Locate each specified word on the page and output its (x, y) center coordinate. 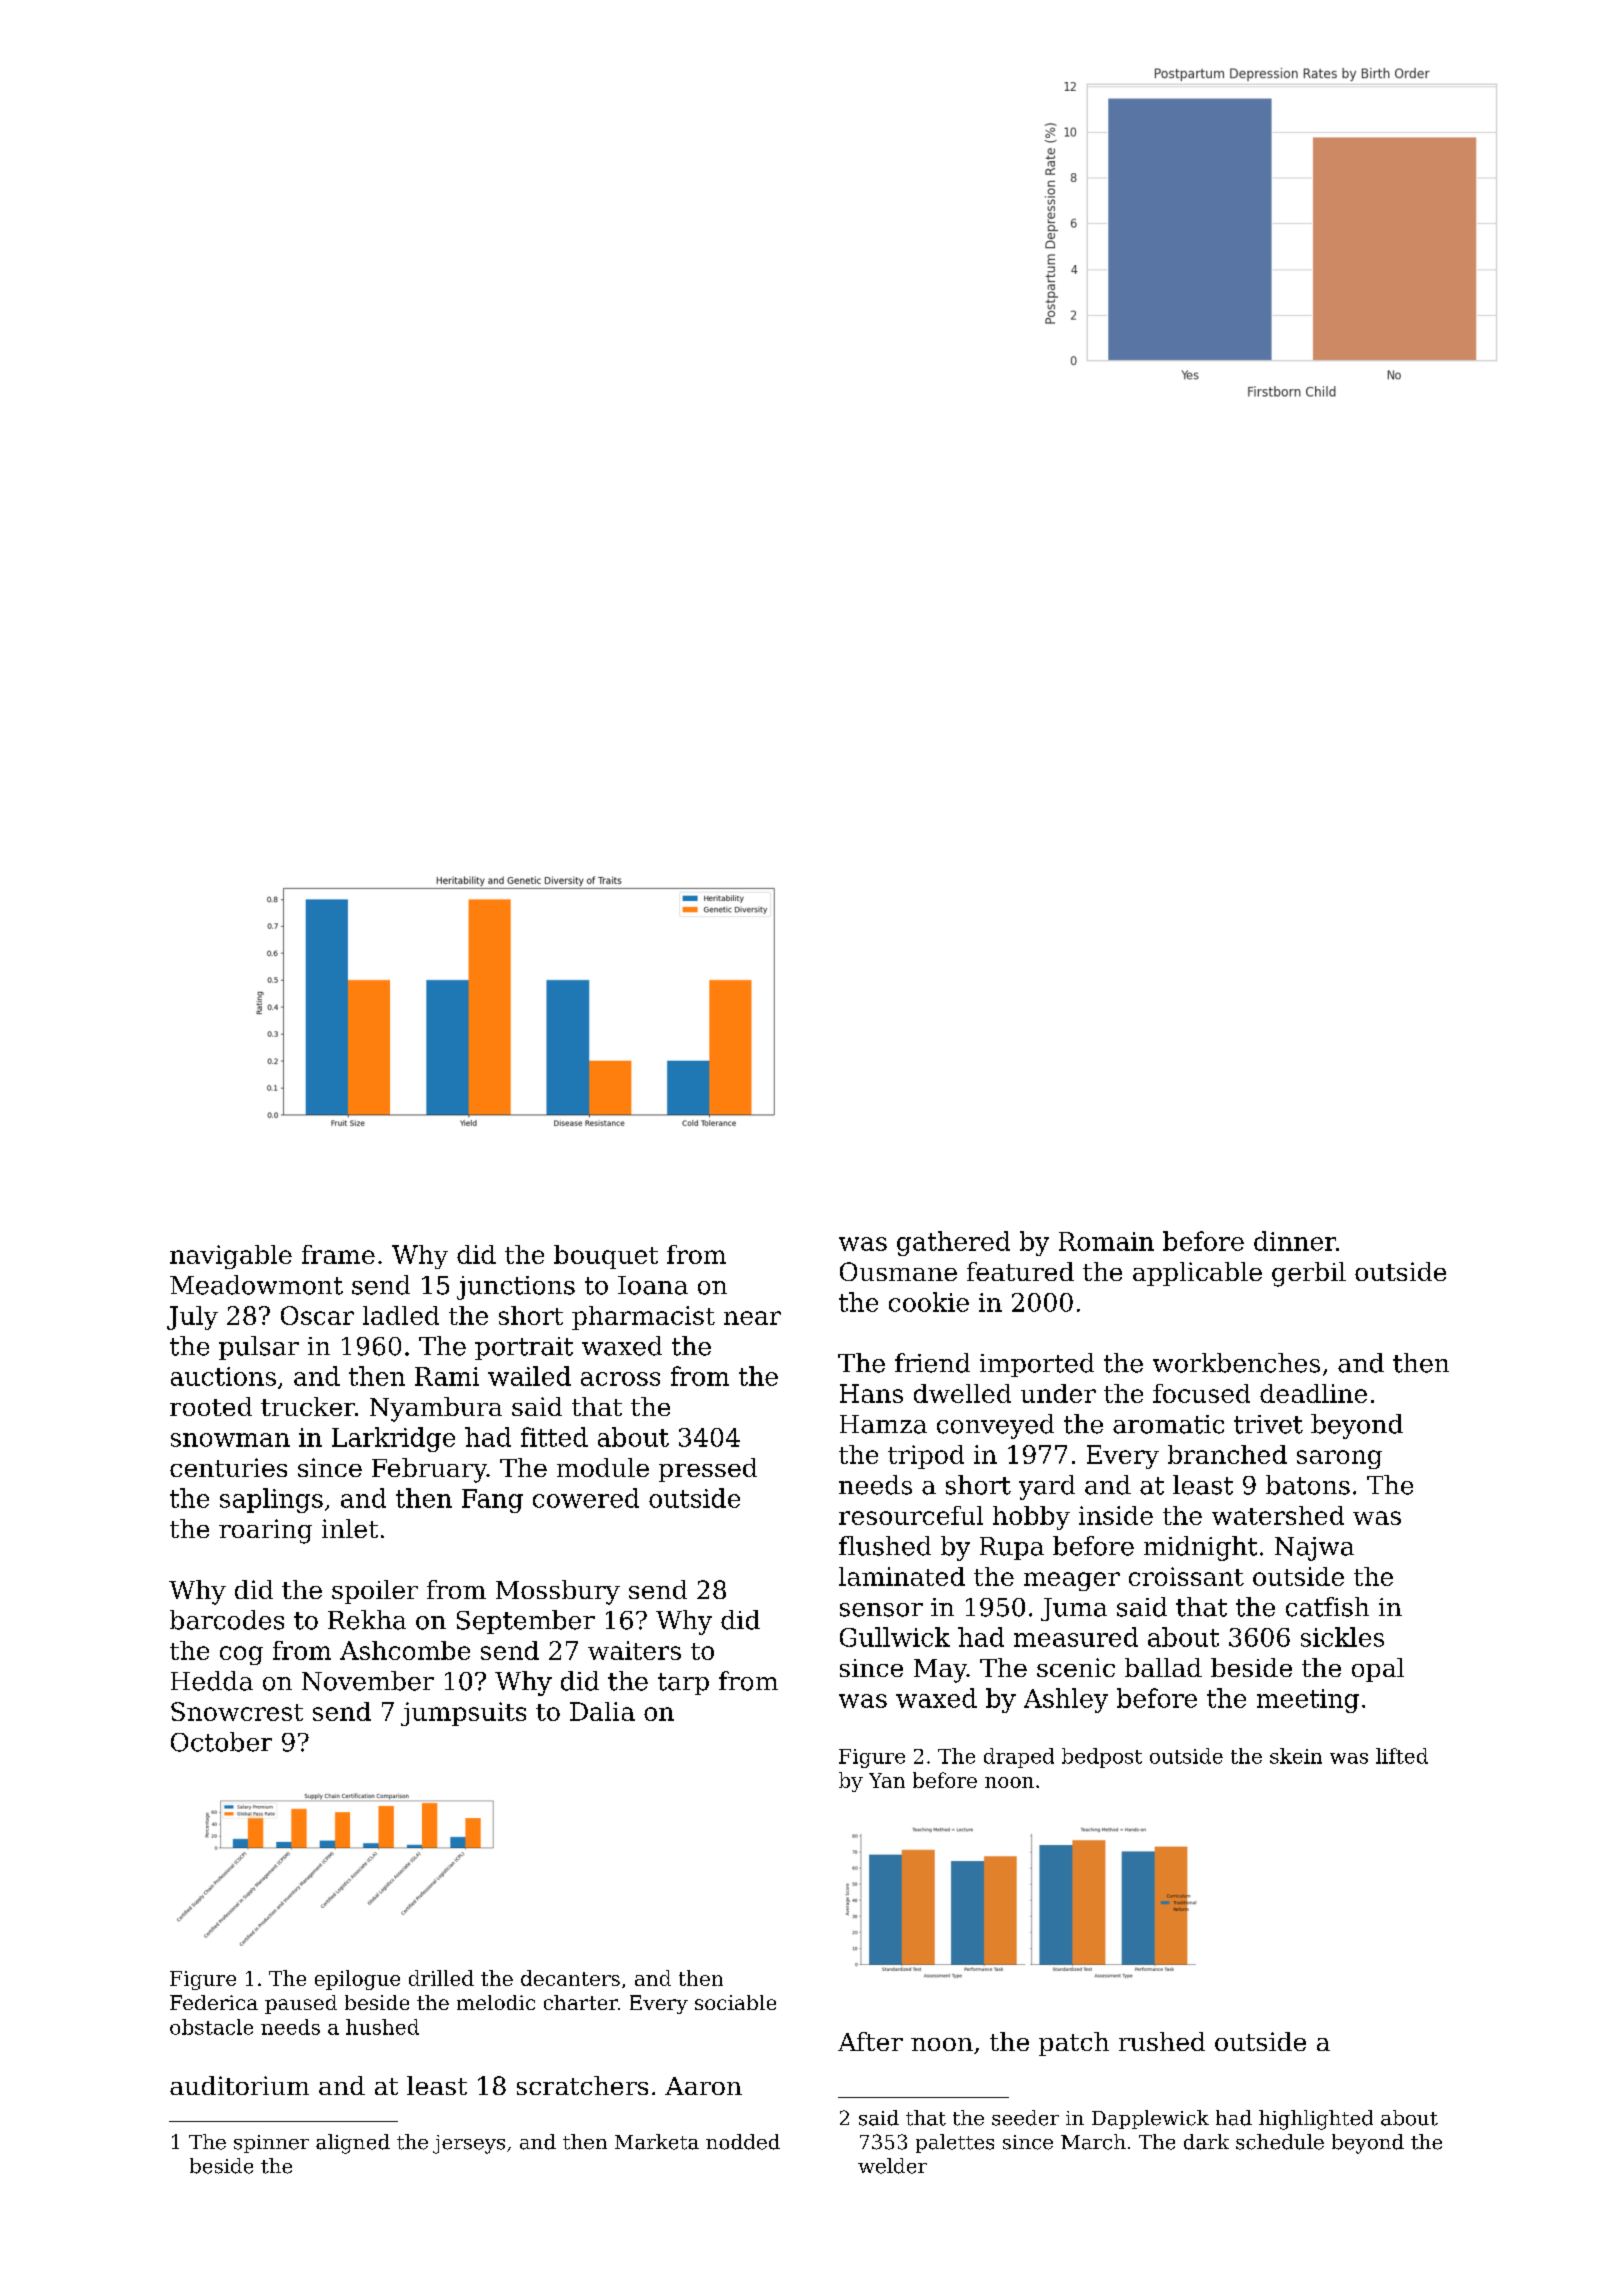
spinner (271, 2144)
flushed (885, 1546)
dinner (1295, 1241)
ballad (1163, 1667)
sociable (735, 2002)
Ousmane (898, 1271)
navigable (231, 1257)
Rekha (367, 1620)
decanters (570, 1978)
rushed (1162, 2041)
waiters (634, 1650)
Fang (492, 1501)
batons (1308, 1485)
